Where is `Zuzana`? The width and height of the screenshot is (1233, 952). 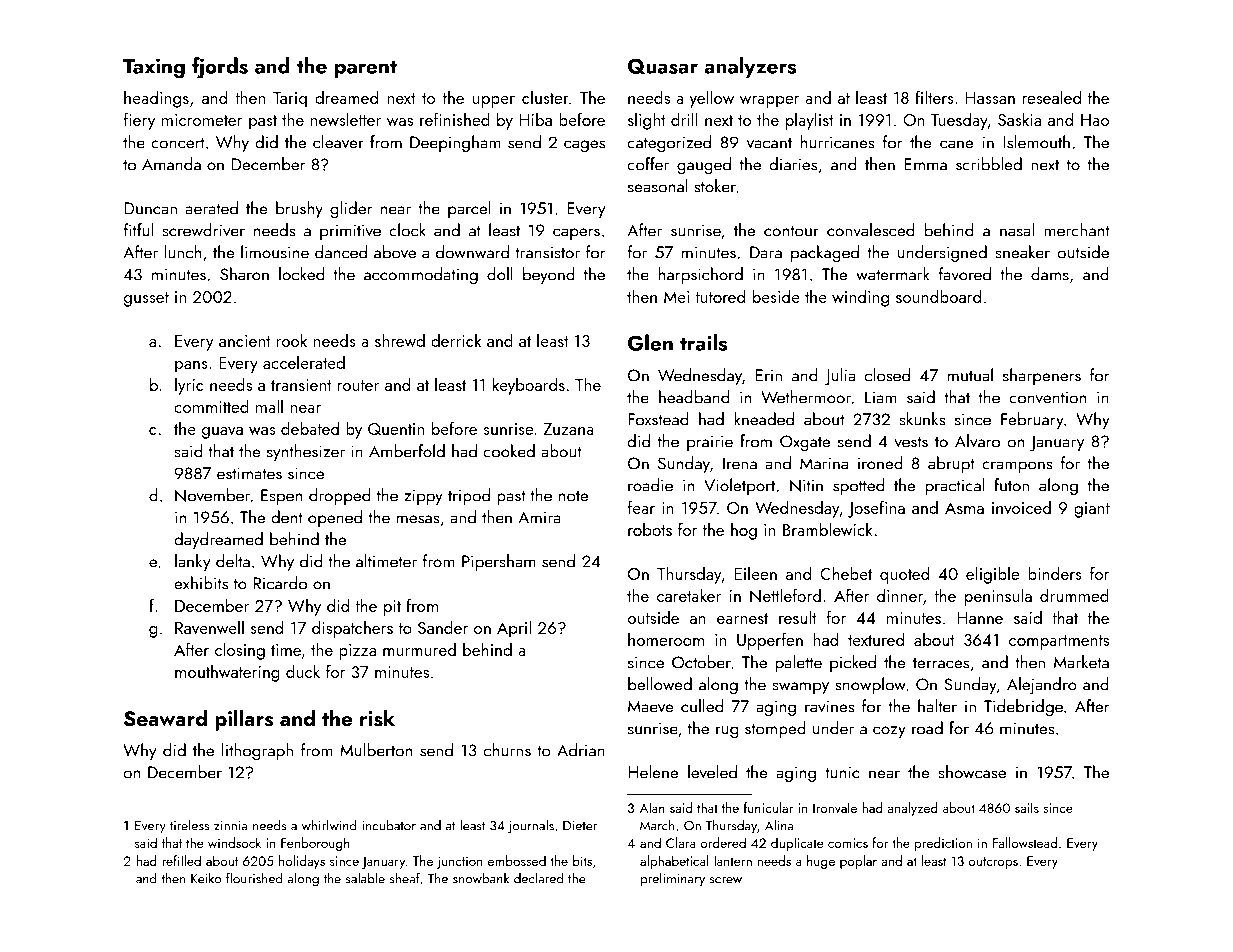 Zuzana is located at coordinates (568, 429).
